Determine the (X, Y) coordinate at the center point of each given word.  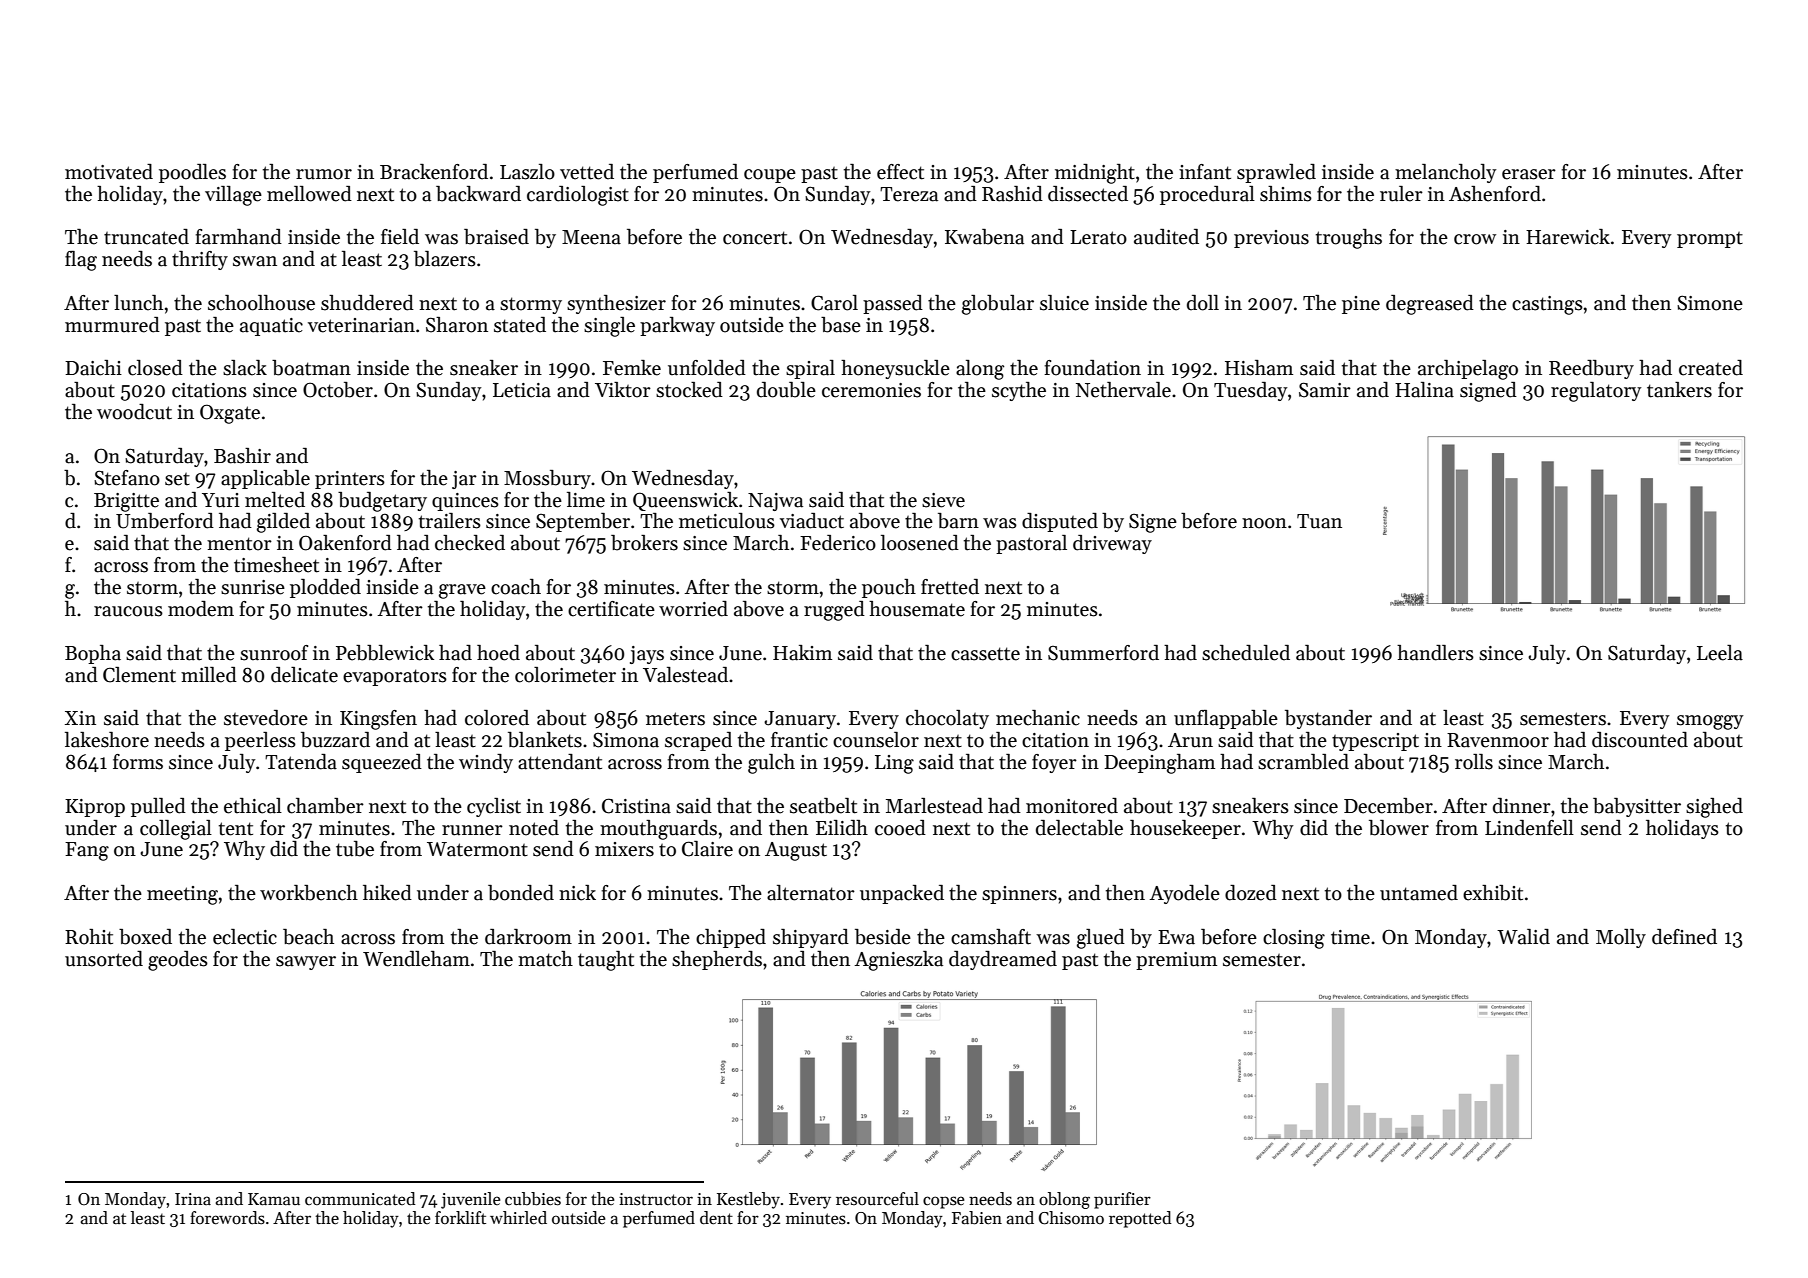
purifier (1122, 1200)
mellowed (309, 194)
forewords (227, 1218)
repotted (1140, 1219)
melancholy (1446, 173)
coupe (770, 176)
